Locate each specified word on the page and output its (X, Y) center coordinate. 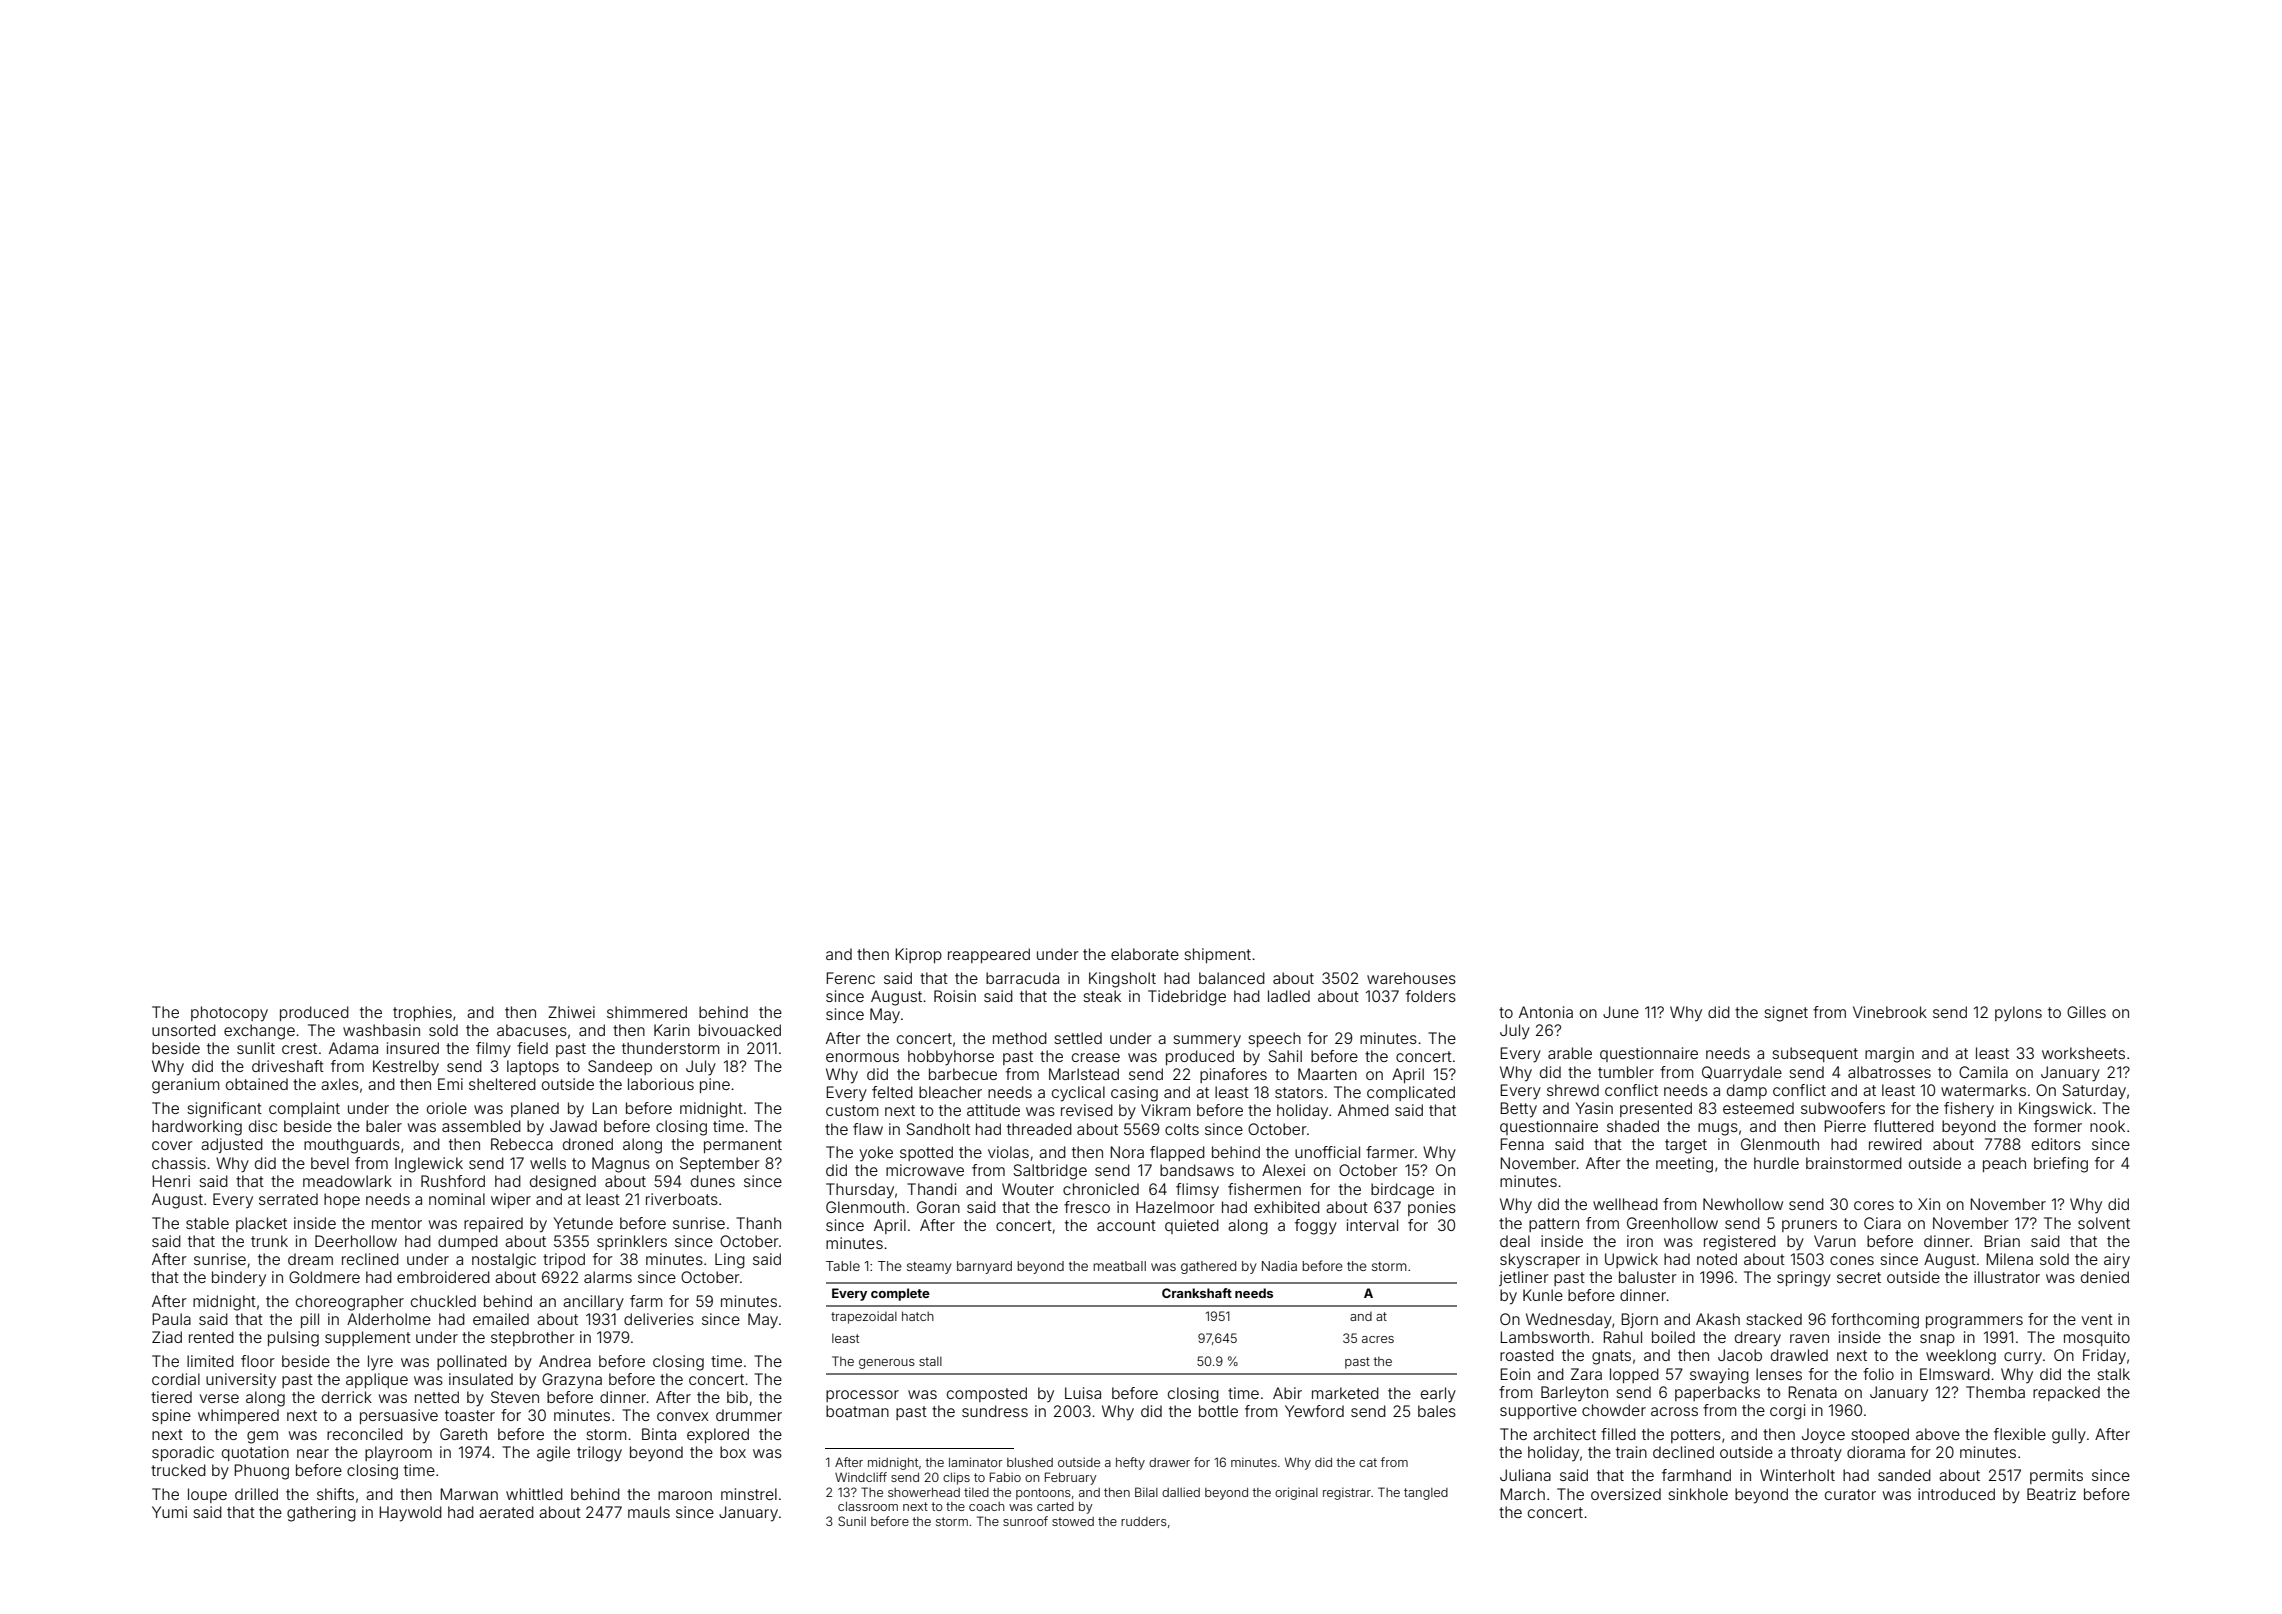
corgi (1787, 1412)
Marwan (469, 1494)
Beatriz (2051, 1494)
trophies (422, 1013)
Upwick (1631, 1260)
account (1126, 1225)
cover (172, 1145)
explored (718, 1435)
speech (1274, 1039)
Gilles (2086, 1012)
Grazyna (572, 1381)
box (733, 1452)
